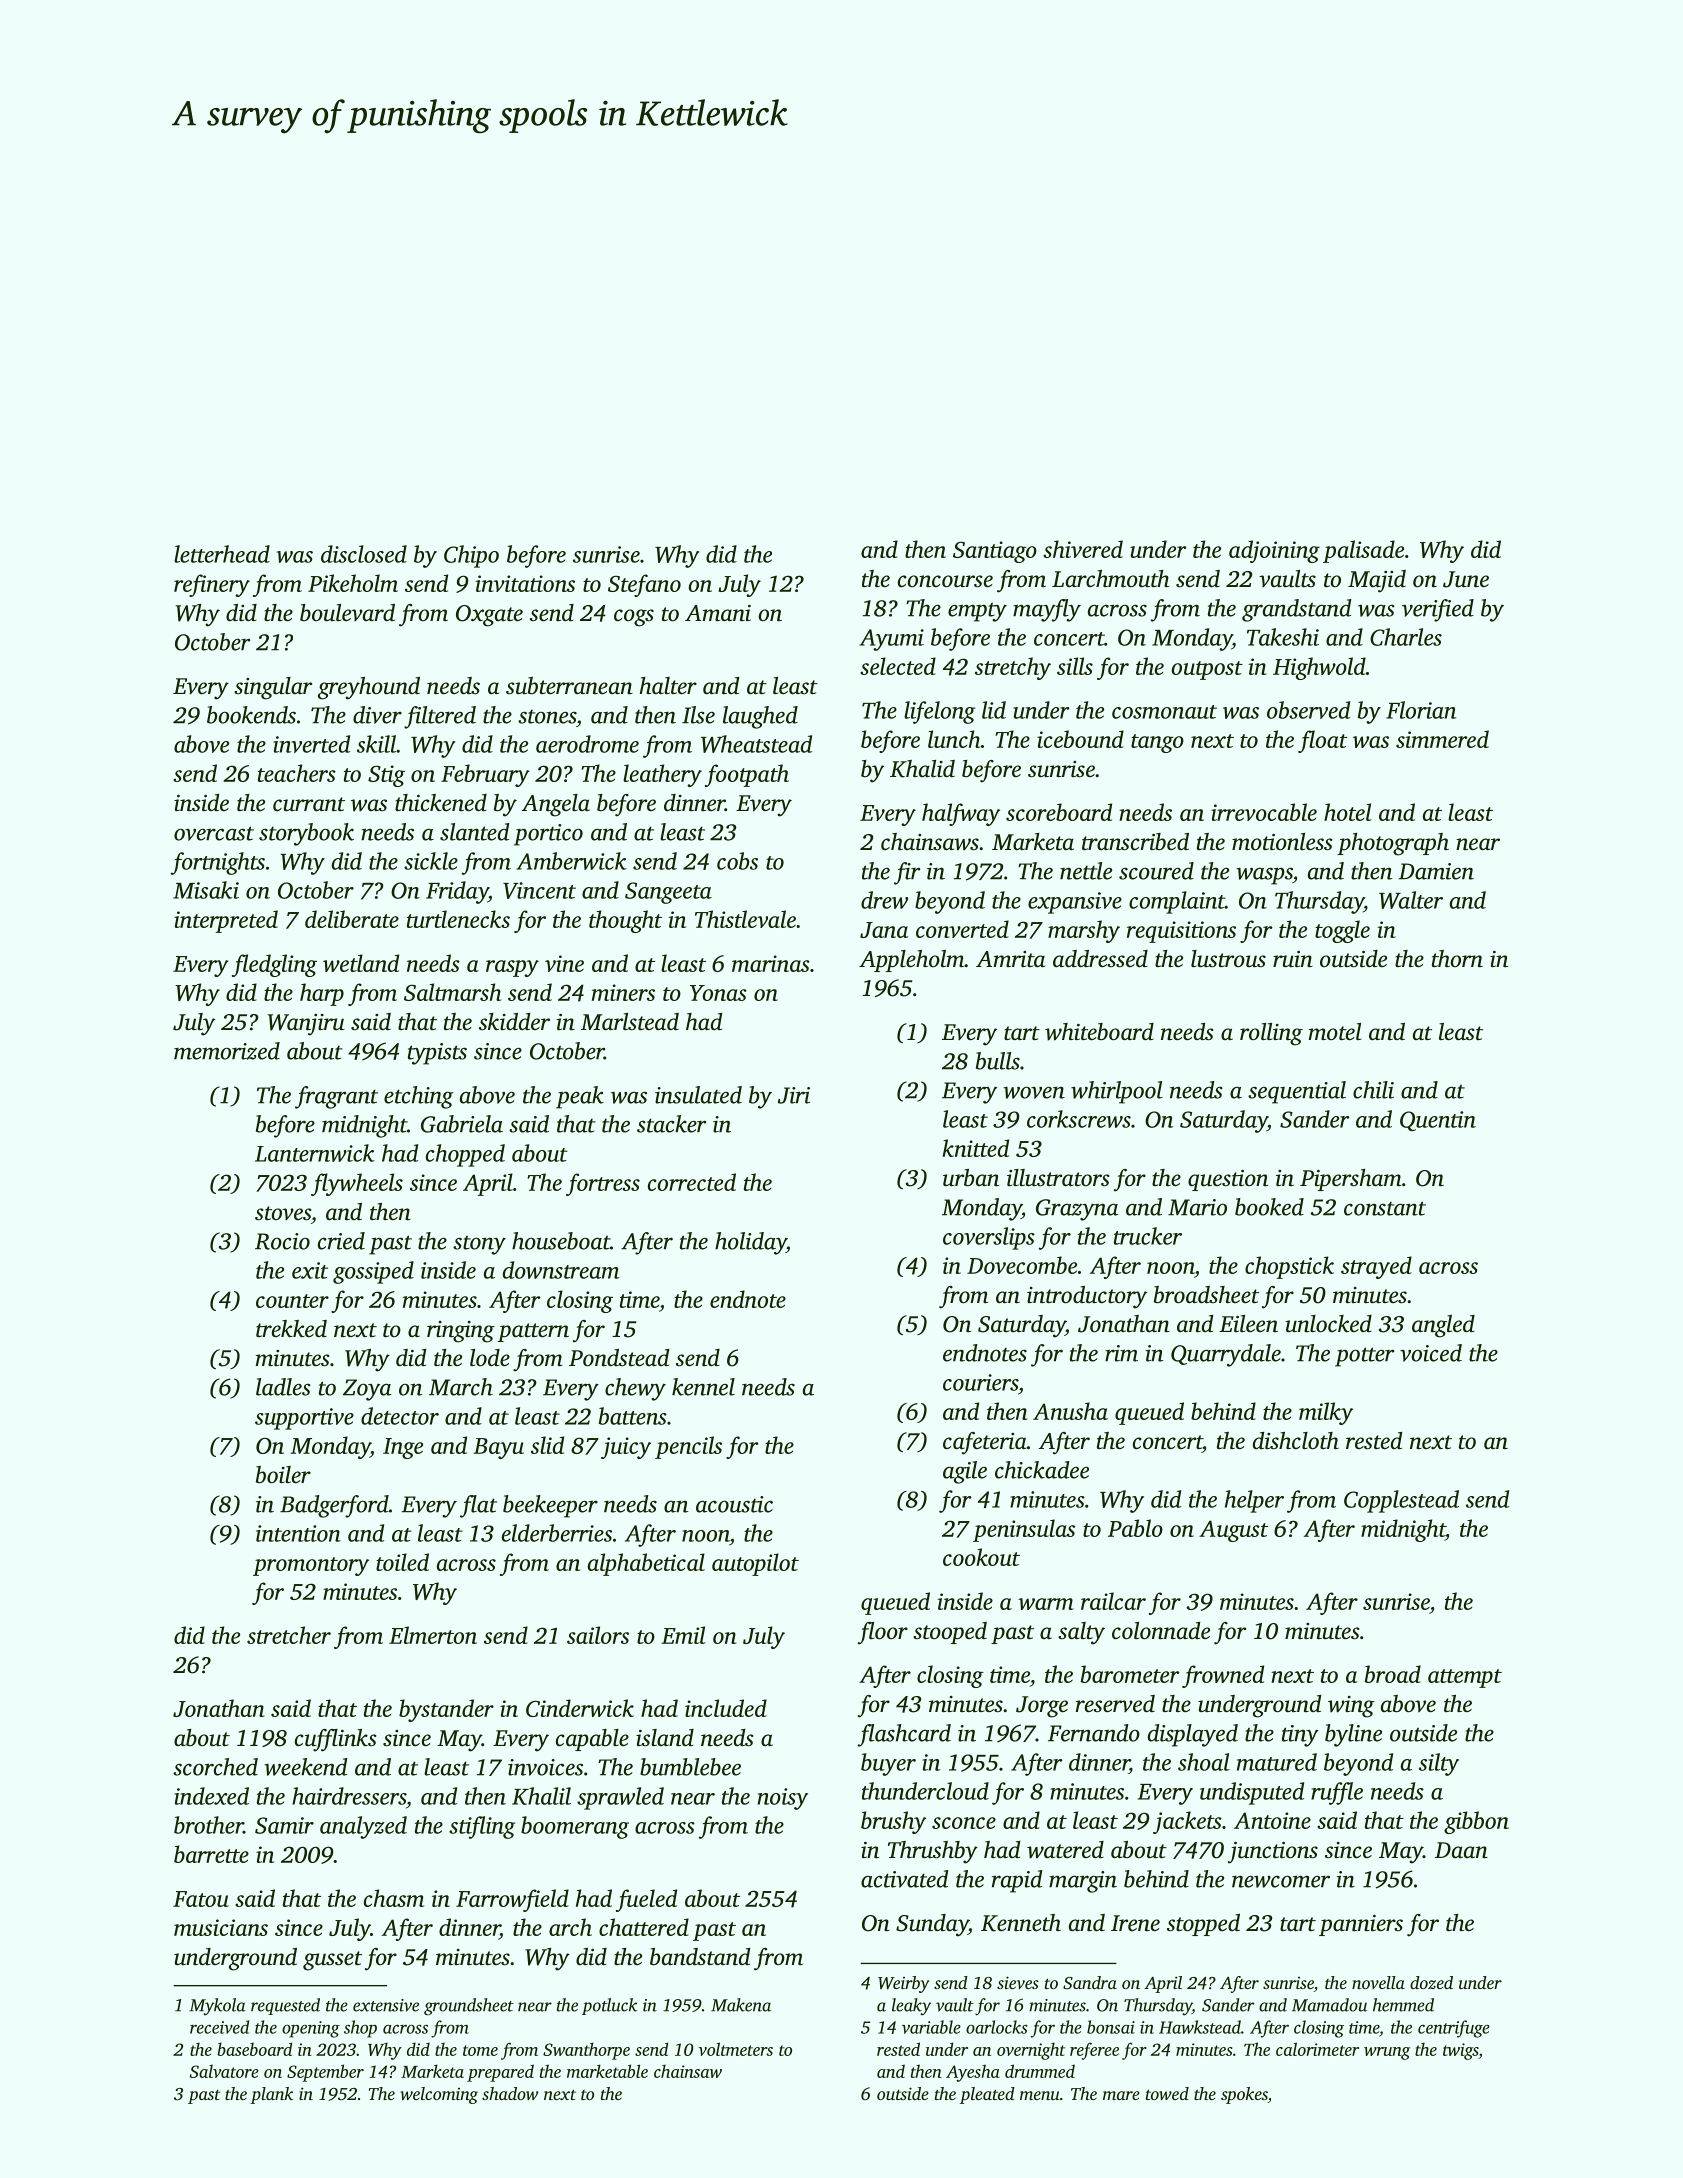 This screenshot has width=1683, height=2178. Describe the element at coordinates (1364, 1357) in the screenshot. I see `potter` at that location.
